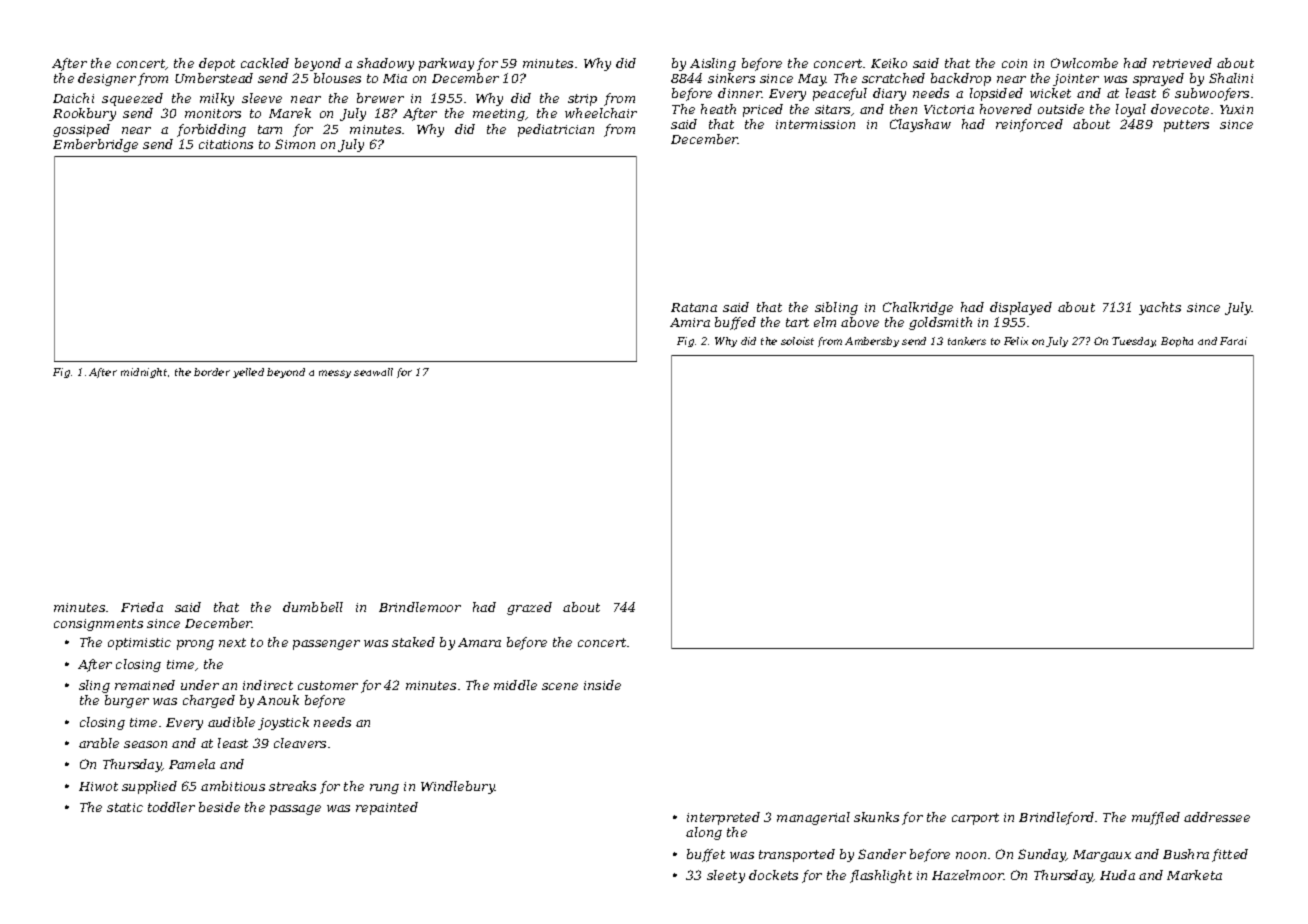  I want to click on Frieda, so click(142, 607).
